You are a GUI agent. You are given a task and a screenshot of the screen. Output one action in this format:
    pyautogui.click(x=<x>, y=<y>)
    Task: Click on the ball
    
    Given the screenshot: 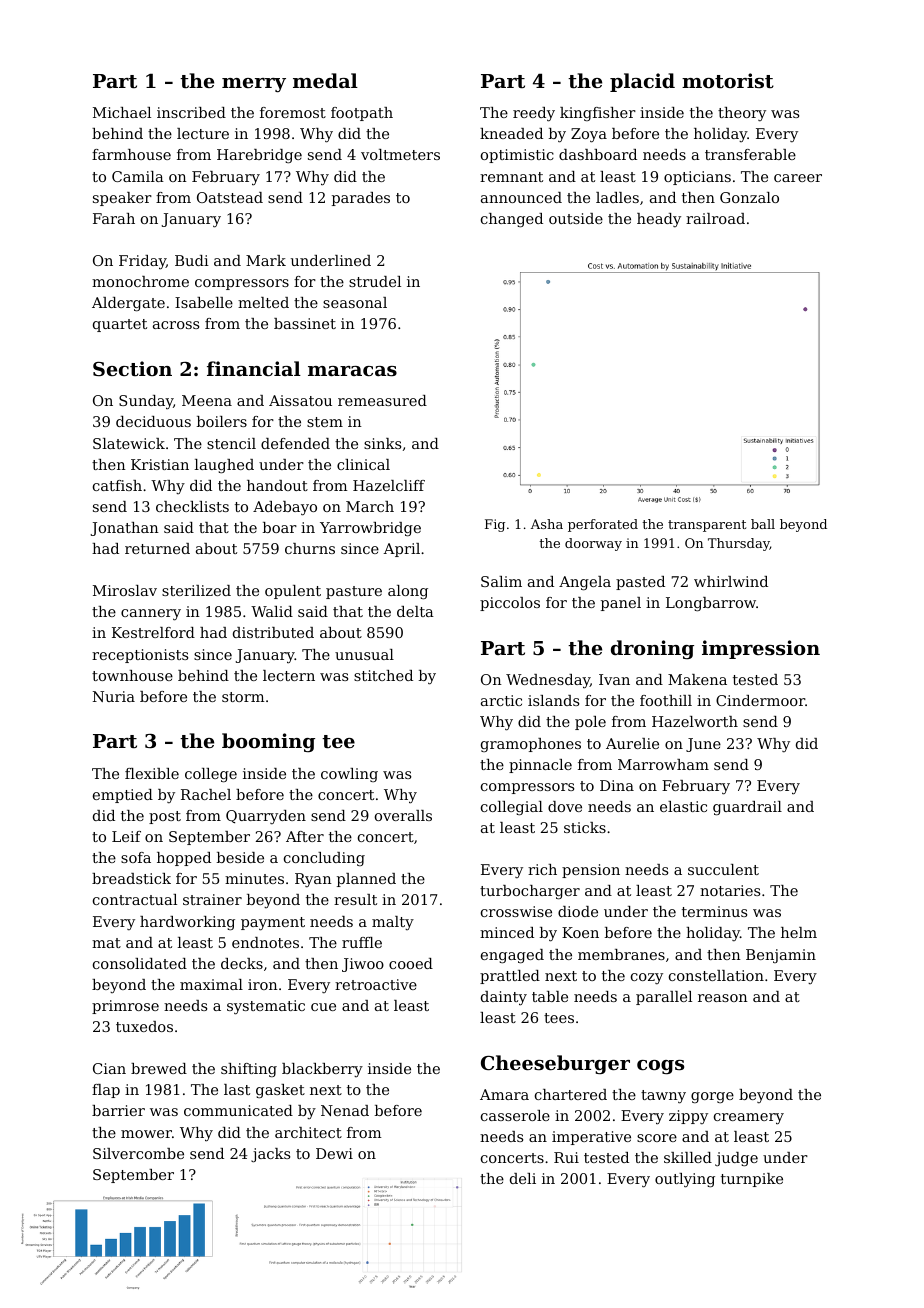 What is the action you would take?
    pyautogui.click(x=763, y=524)
